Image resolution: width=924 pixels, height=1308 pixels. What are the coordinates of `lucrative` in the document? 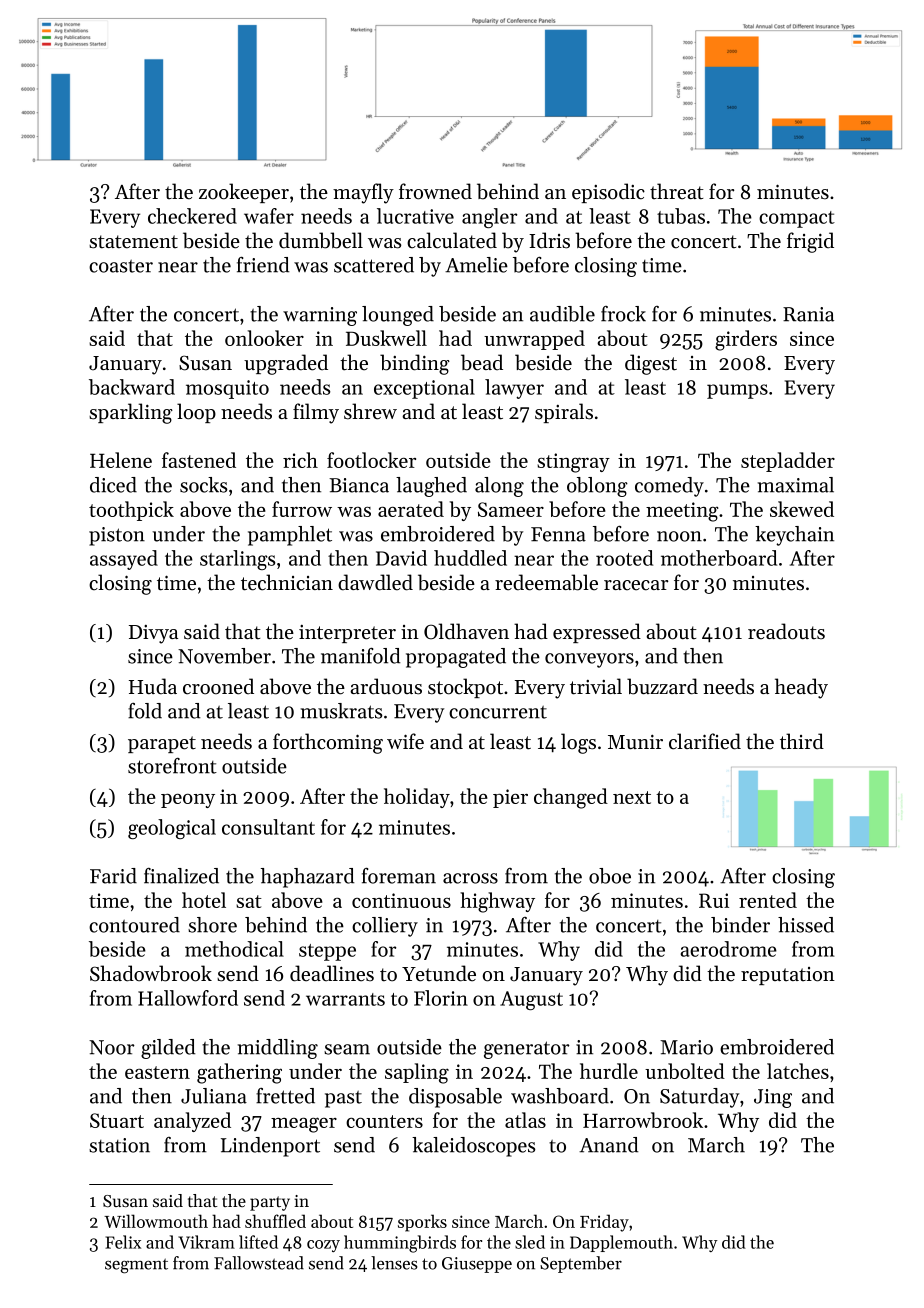 It's located at (415, 216).
